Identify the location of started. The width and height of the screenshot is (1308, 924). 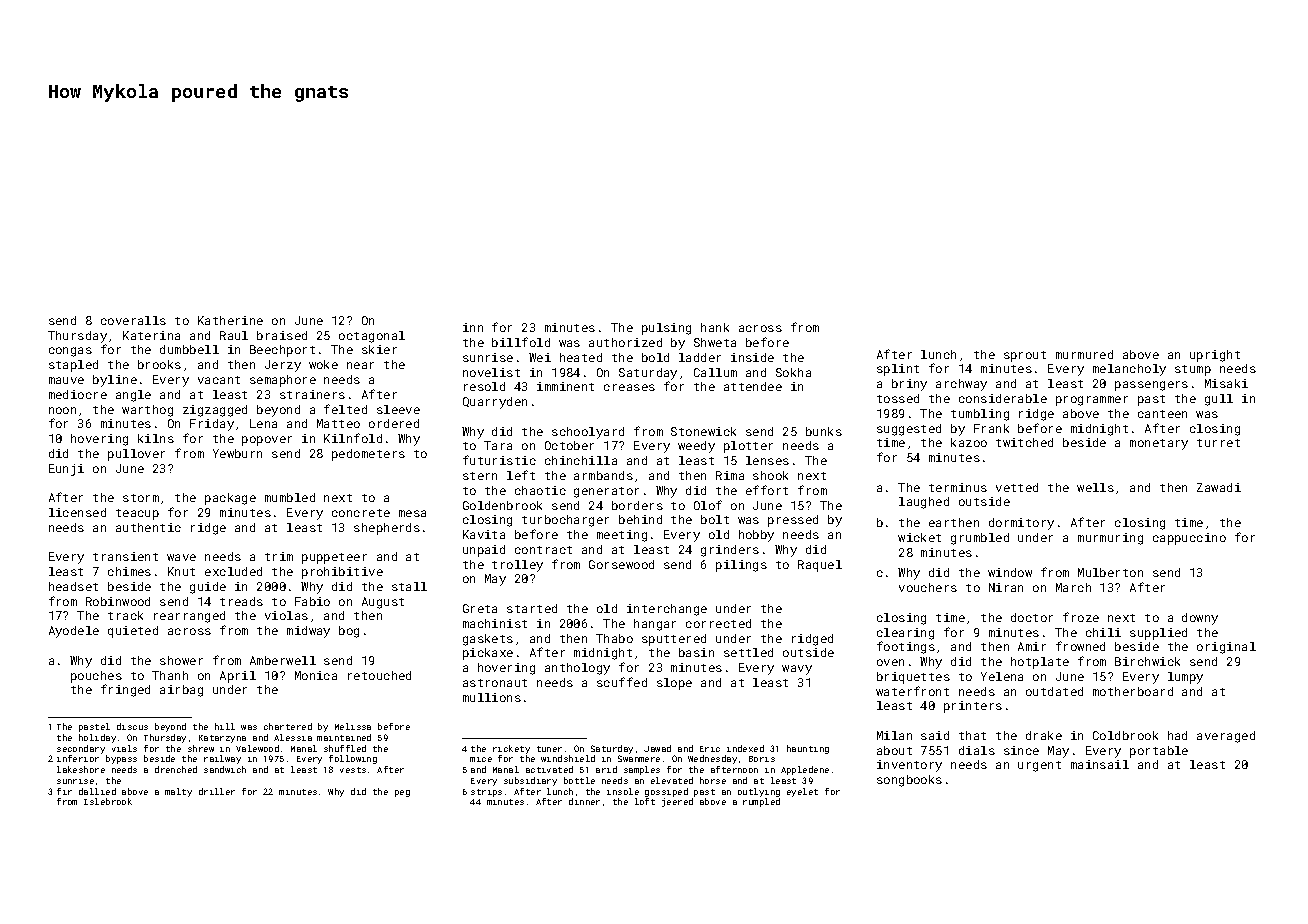
(532, 608).
